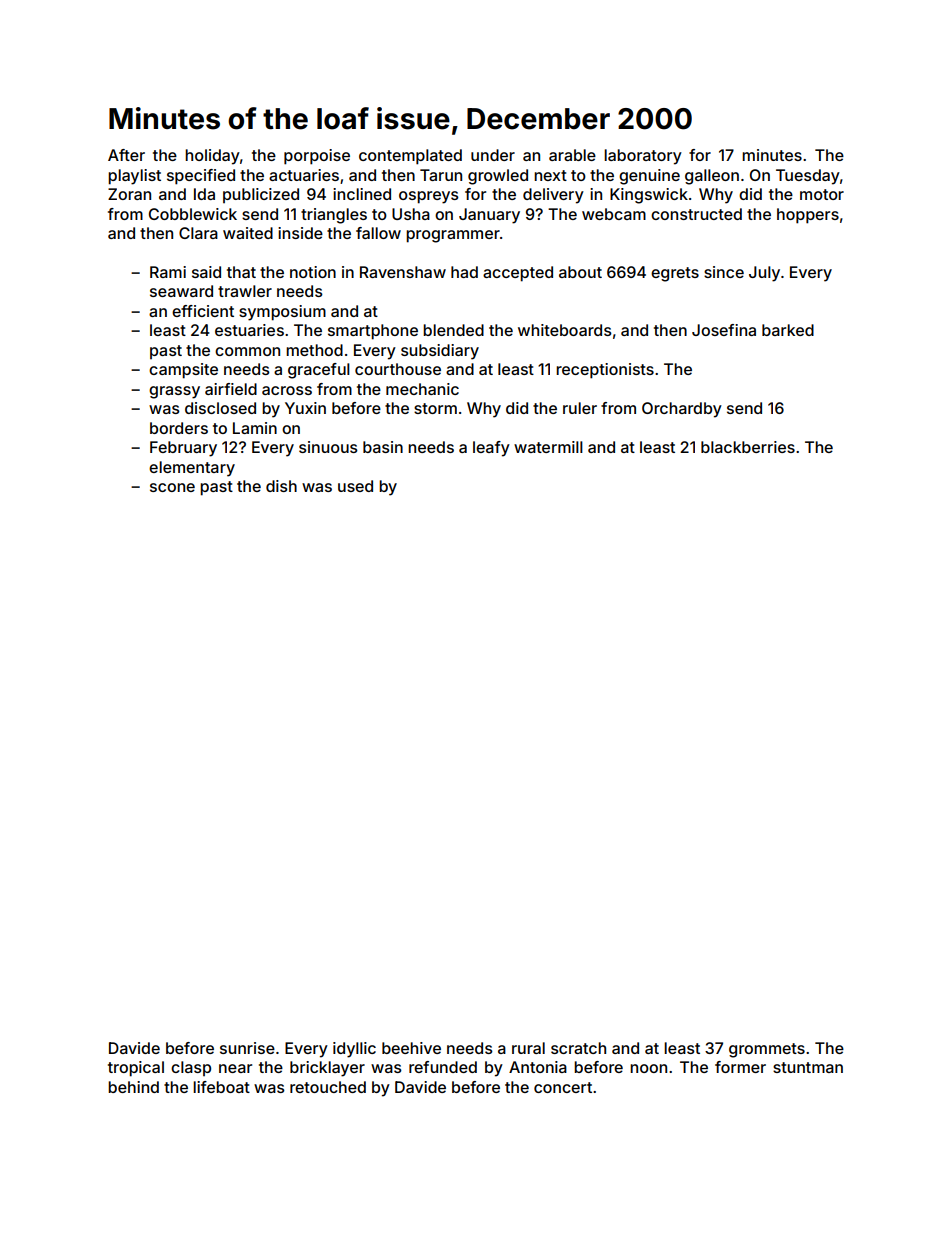 The height and width of the image is (1233, 952). Describe the element at coordinates (133, 1087) in the image. I see `behind` at that location.
